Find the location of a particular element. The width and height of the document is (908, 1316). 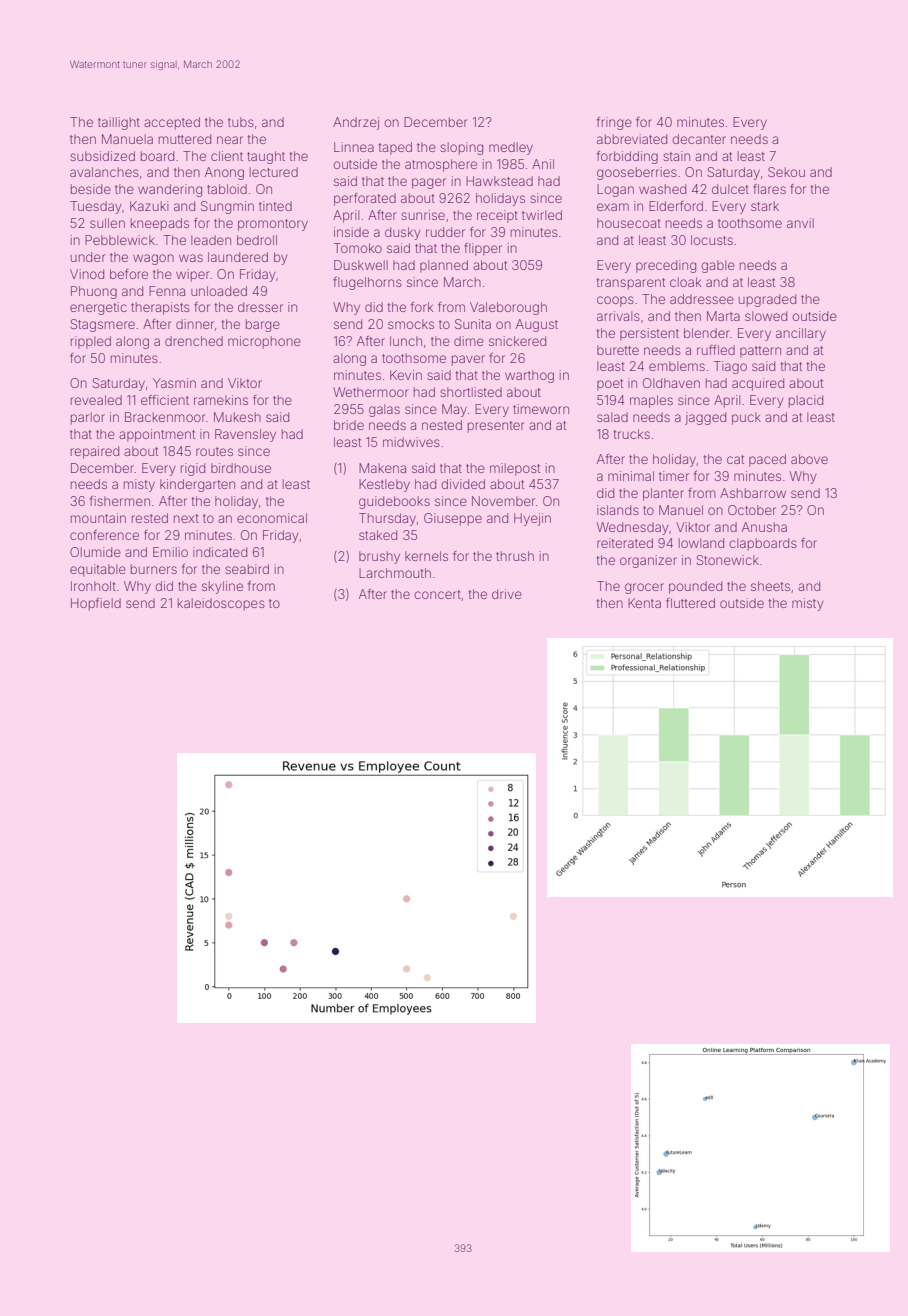

Hawkstead is located at coordinates (499, 181).
